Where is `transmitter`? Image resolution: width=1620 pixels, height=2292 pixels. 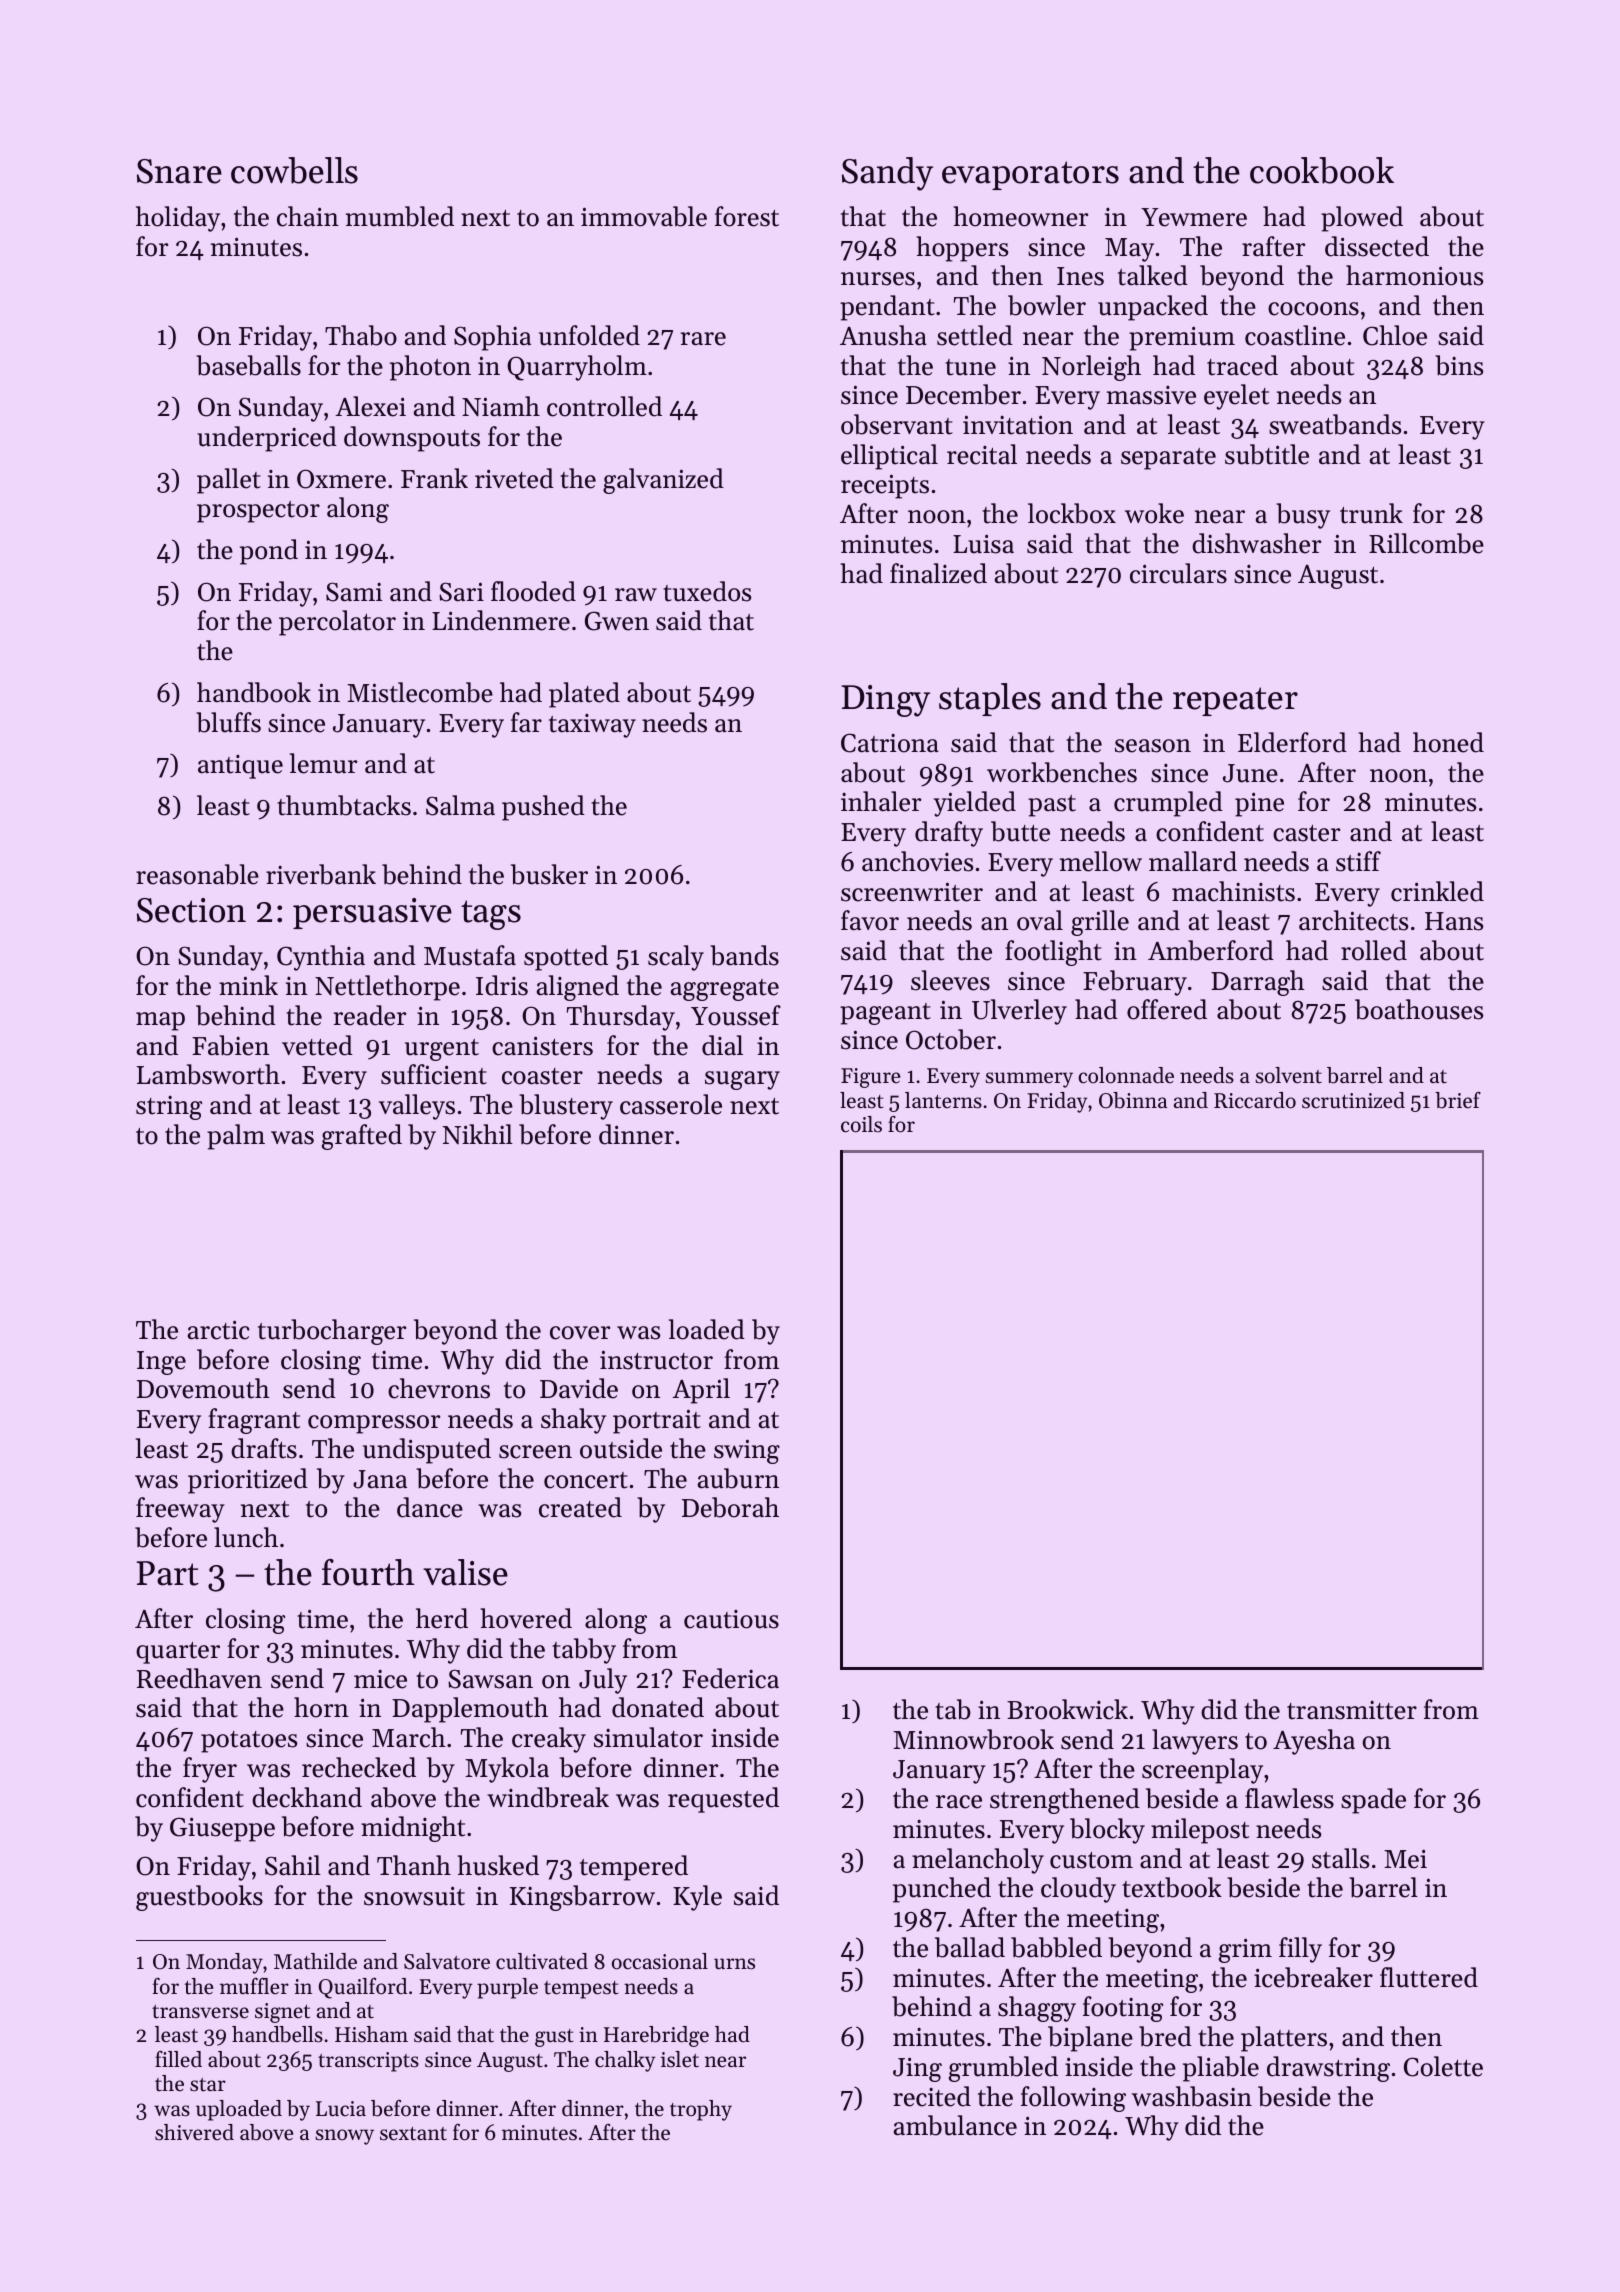 transmitter is located at coordinates (1352, 1710).
